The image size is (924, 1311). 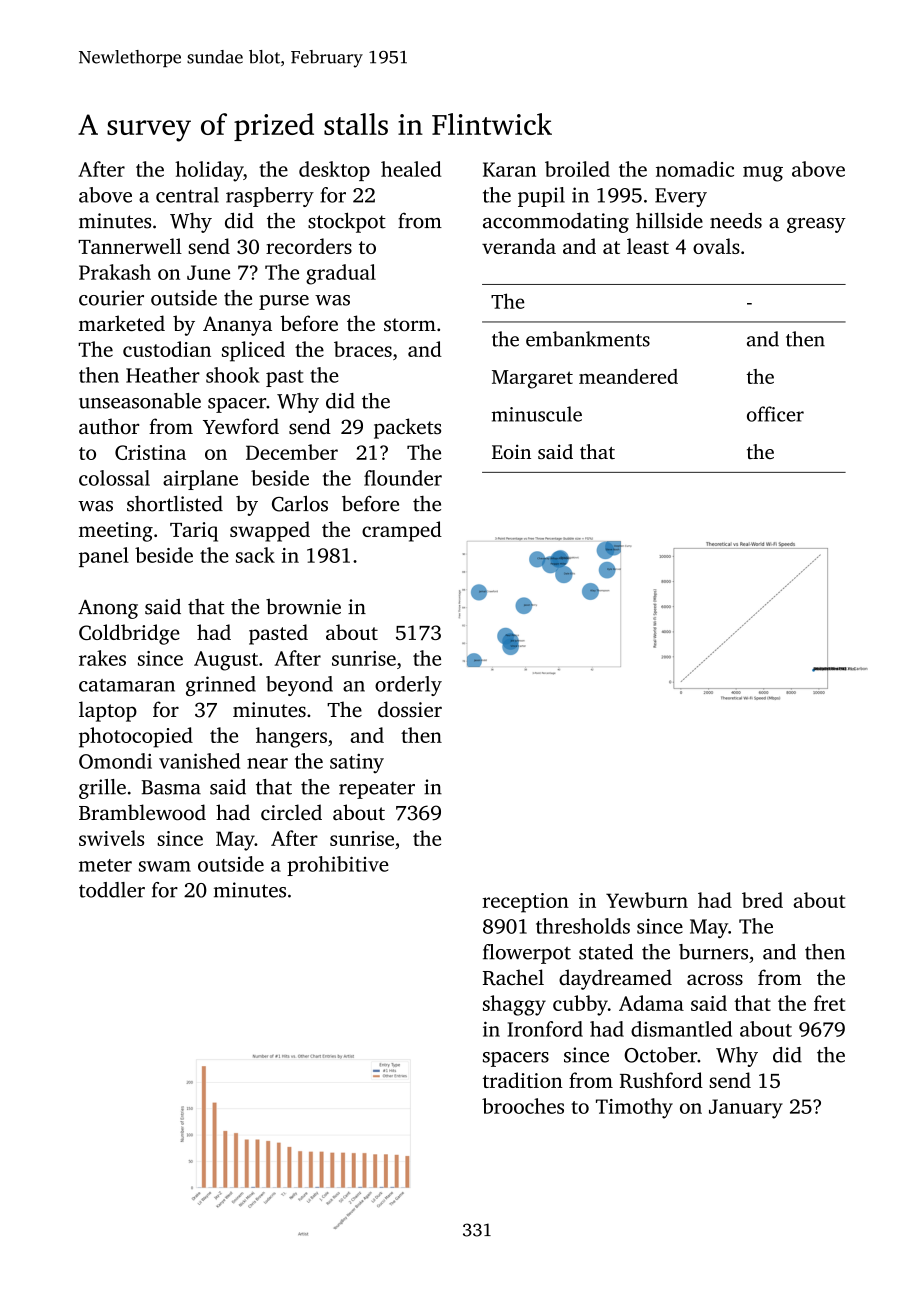 What do you see at coordinates (523, 1080) in the image?
I see `tradition` at bounding box center [523, 1080].
